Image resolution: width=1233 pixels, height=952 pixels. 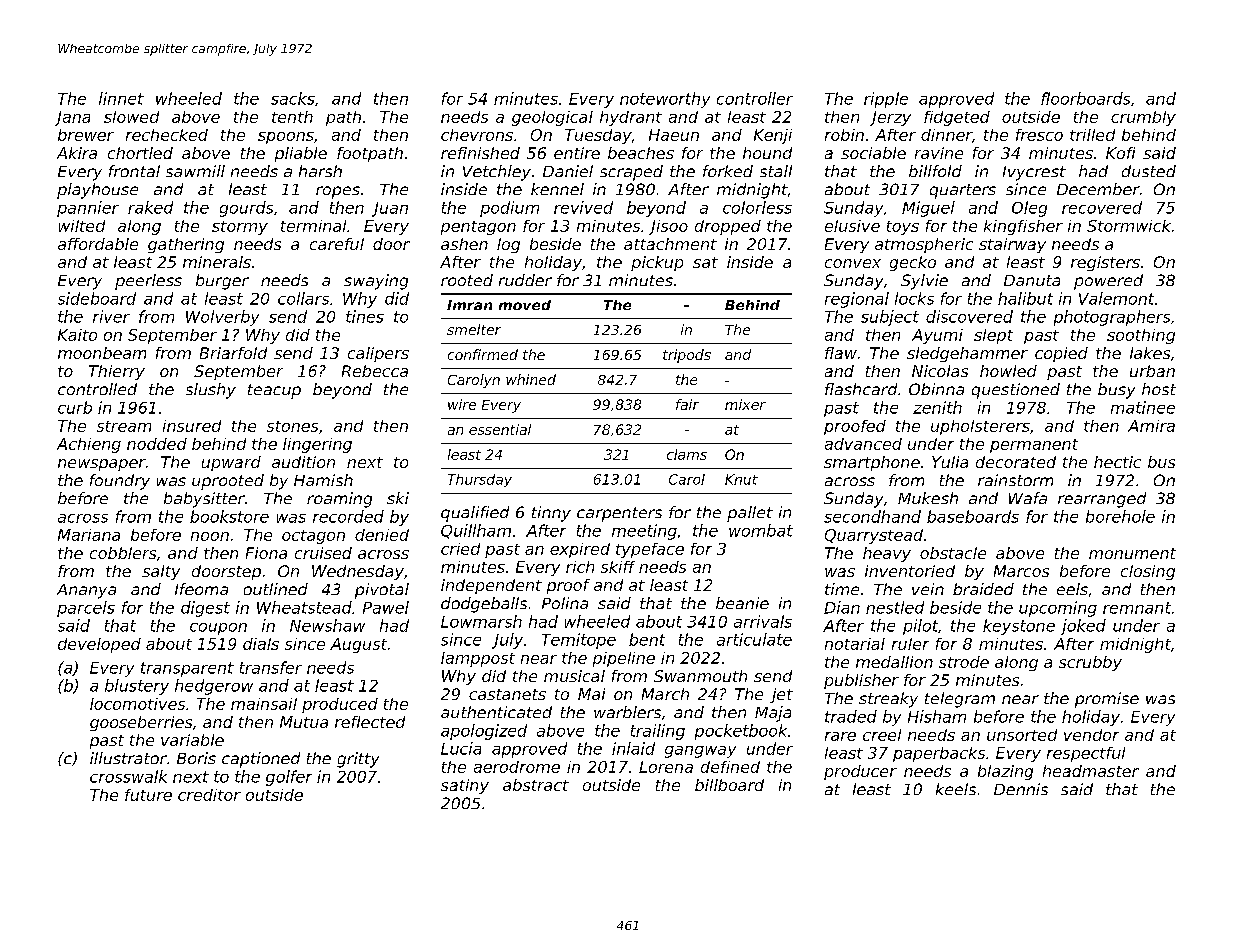 I want to click on tripods, so click(x=687, y=356).
